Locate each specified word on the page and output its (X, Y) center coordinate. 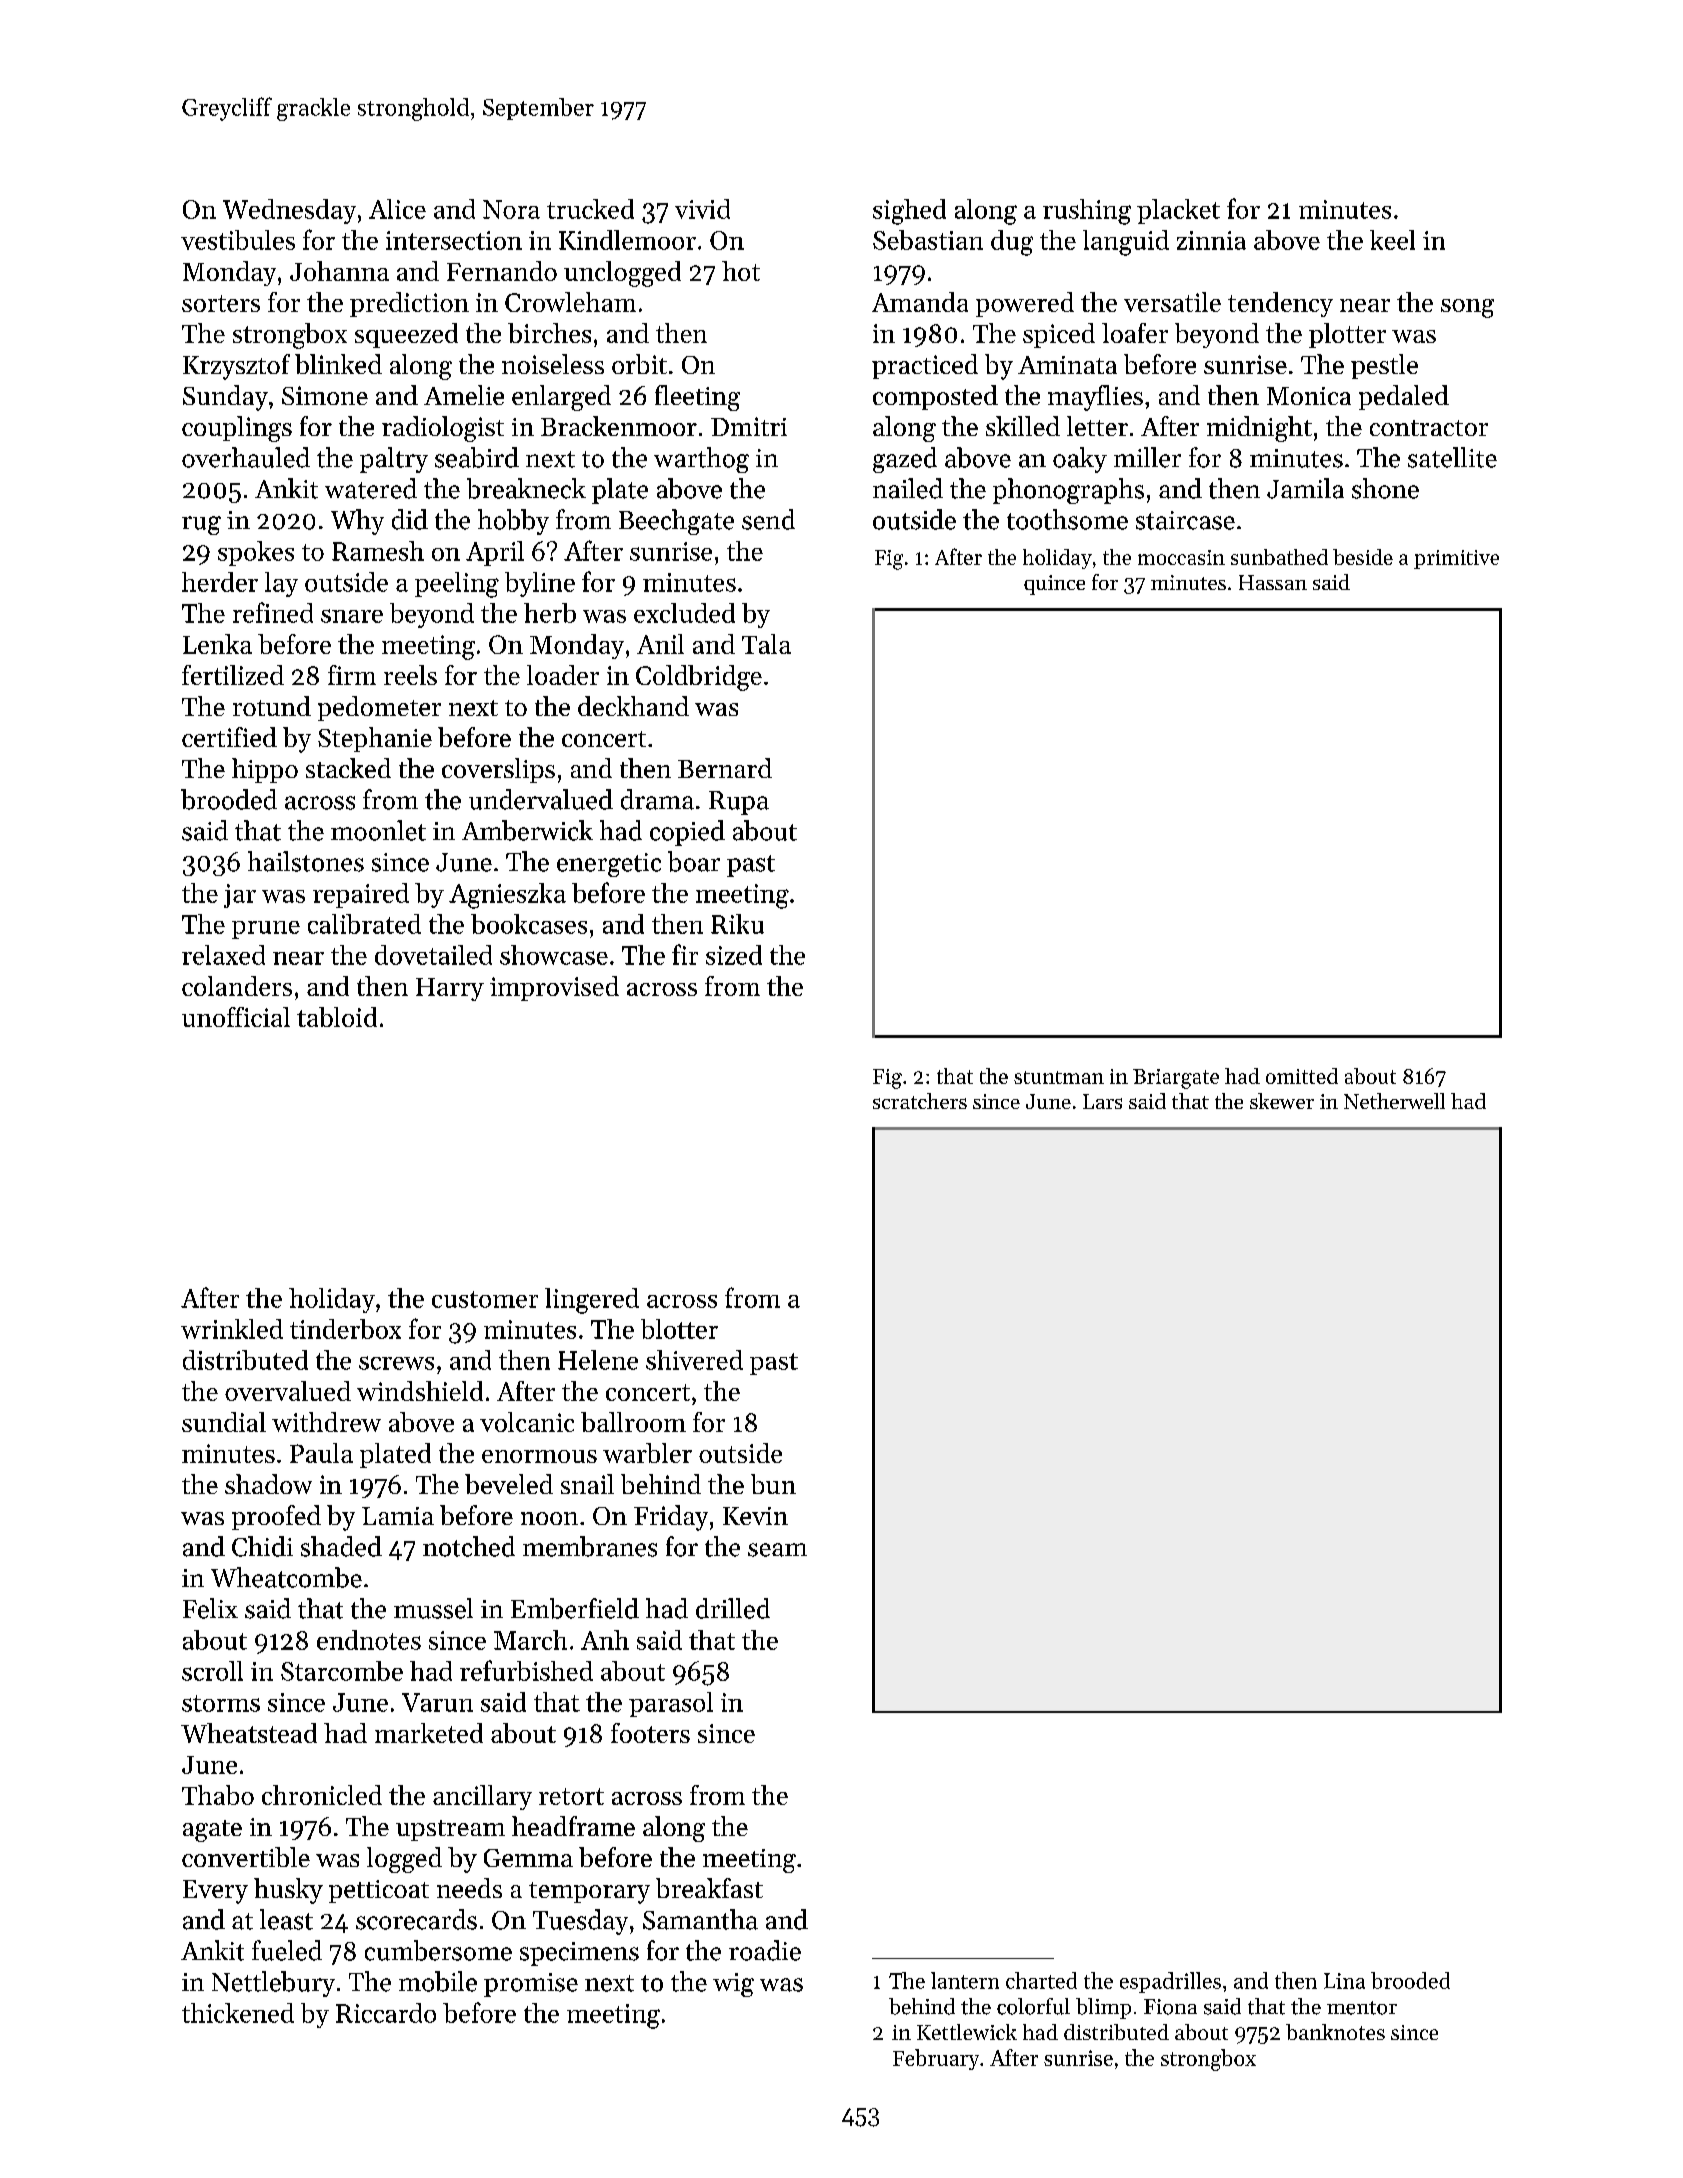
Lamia (398, 1516)
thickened (238, 2013)
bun (773, 1484)
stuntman (1059, 1077)
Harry (450, 989)
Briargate (1176, 1079)
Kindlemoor (627, 240)
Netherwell (1394, 1101)
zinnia (1211, 240)
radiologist (443, 429)
